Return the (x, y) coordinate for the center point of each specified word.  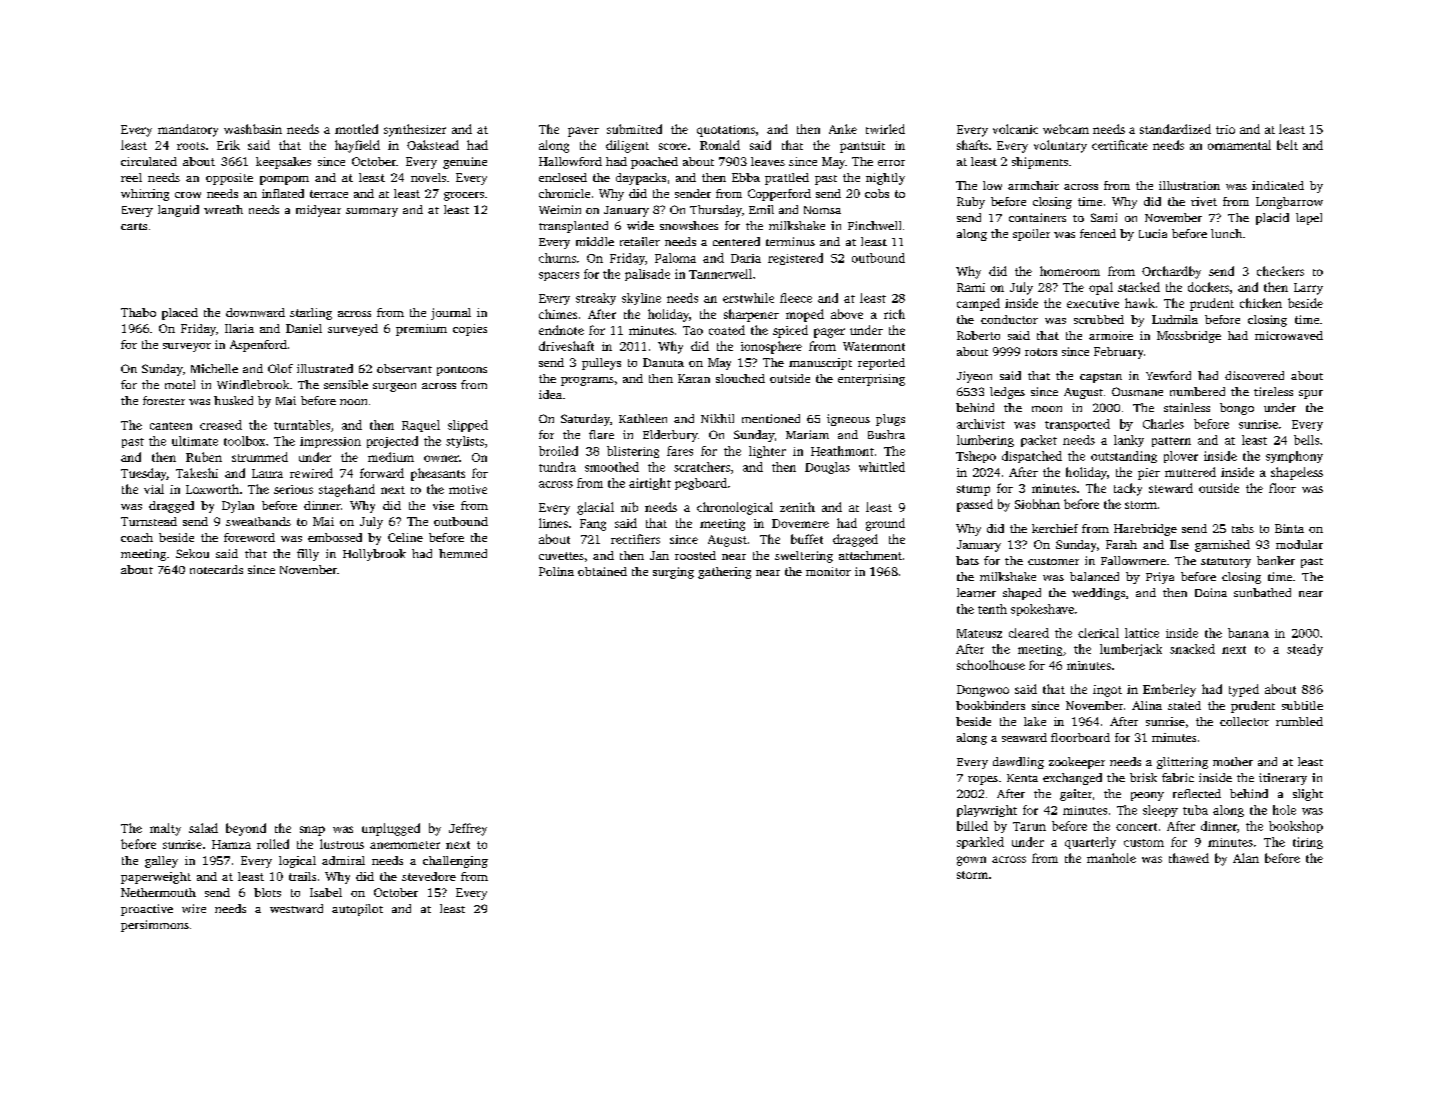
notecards (216, 569)
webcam (1066, 129)
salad (203, 828)
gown (971, 861)
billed (972, 826)
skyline (641, 299)
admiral (343, 860)
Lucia (1153, 233)
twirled (885, 129)
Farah (1121, 544)
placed (180, 314)
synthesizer (415, 130)
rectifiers (635, 539)
